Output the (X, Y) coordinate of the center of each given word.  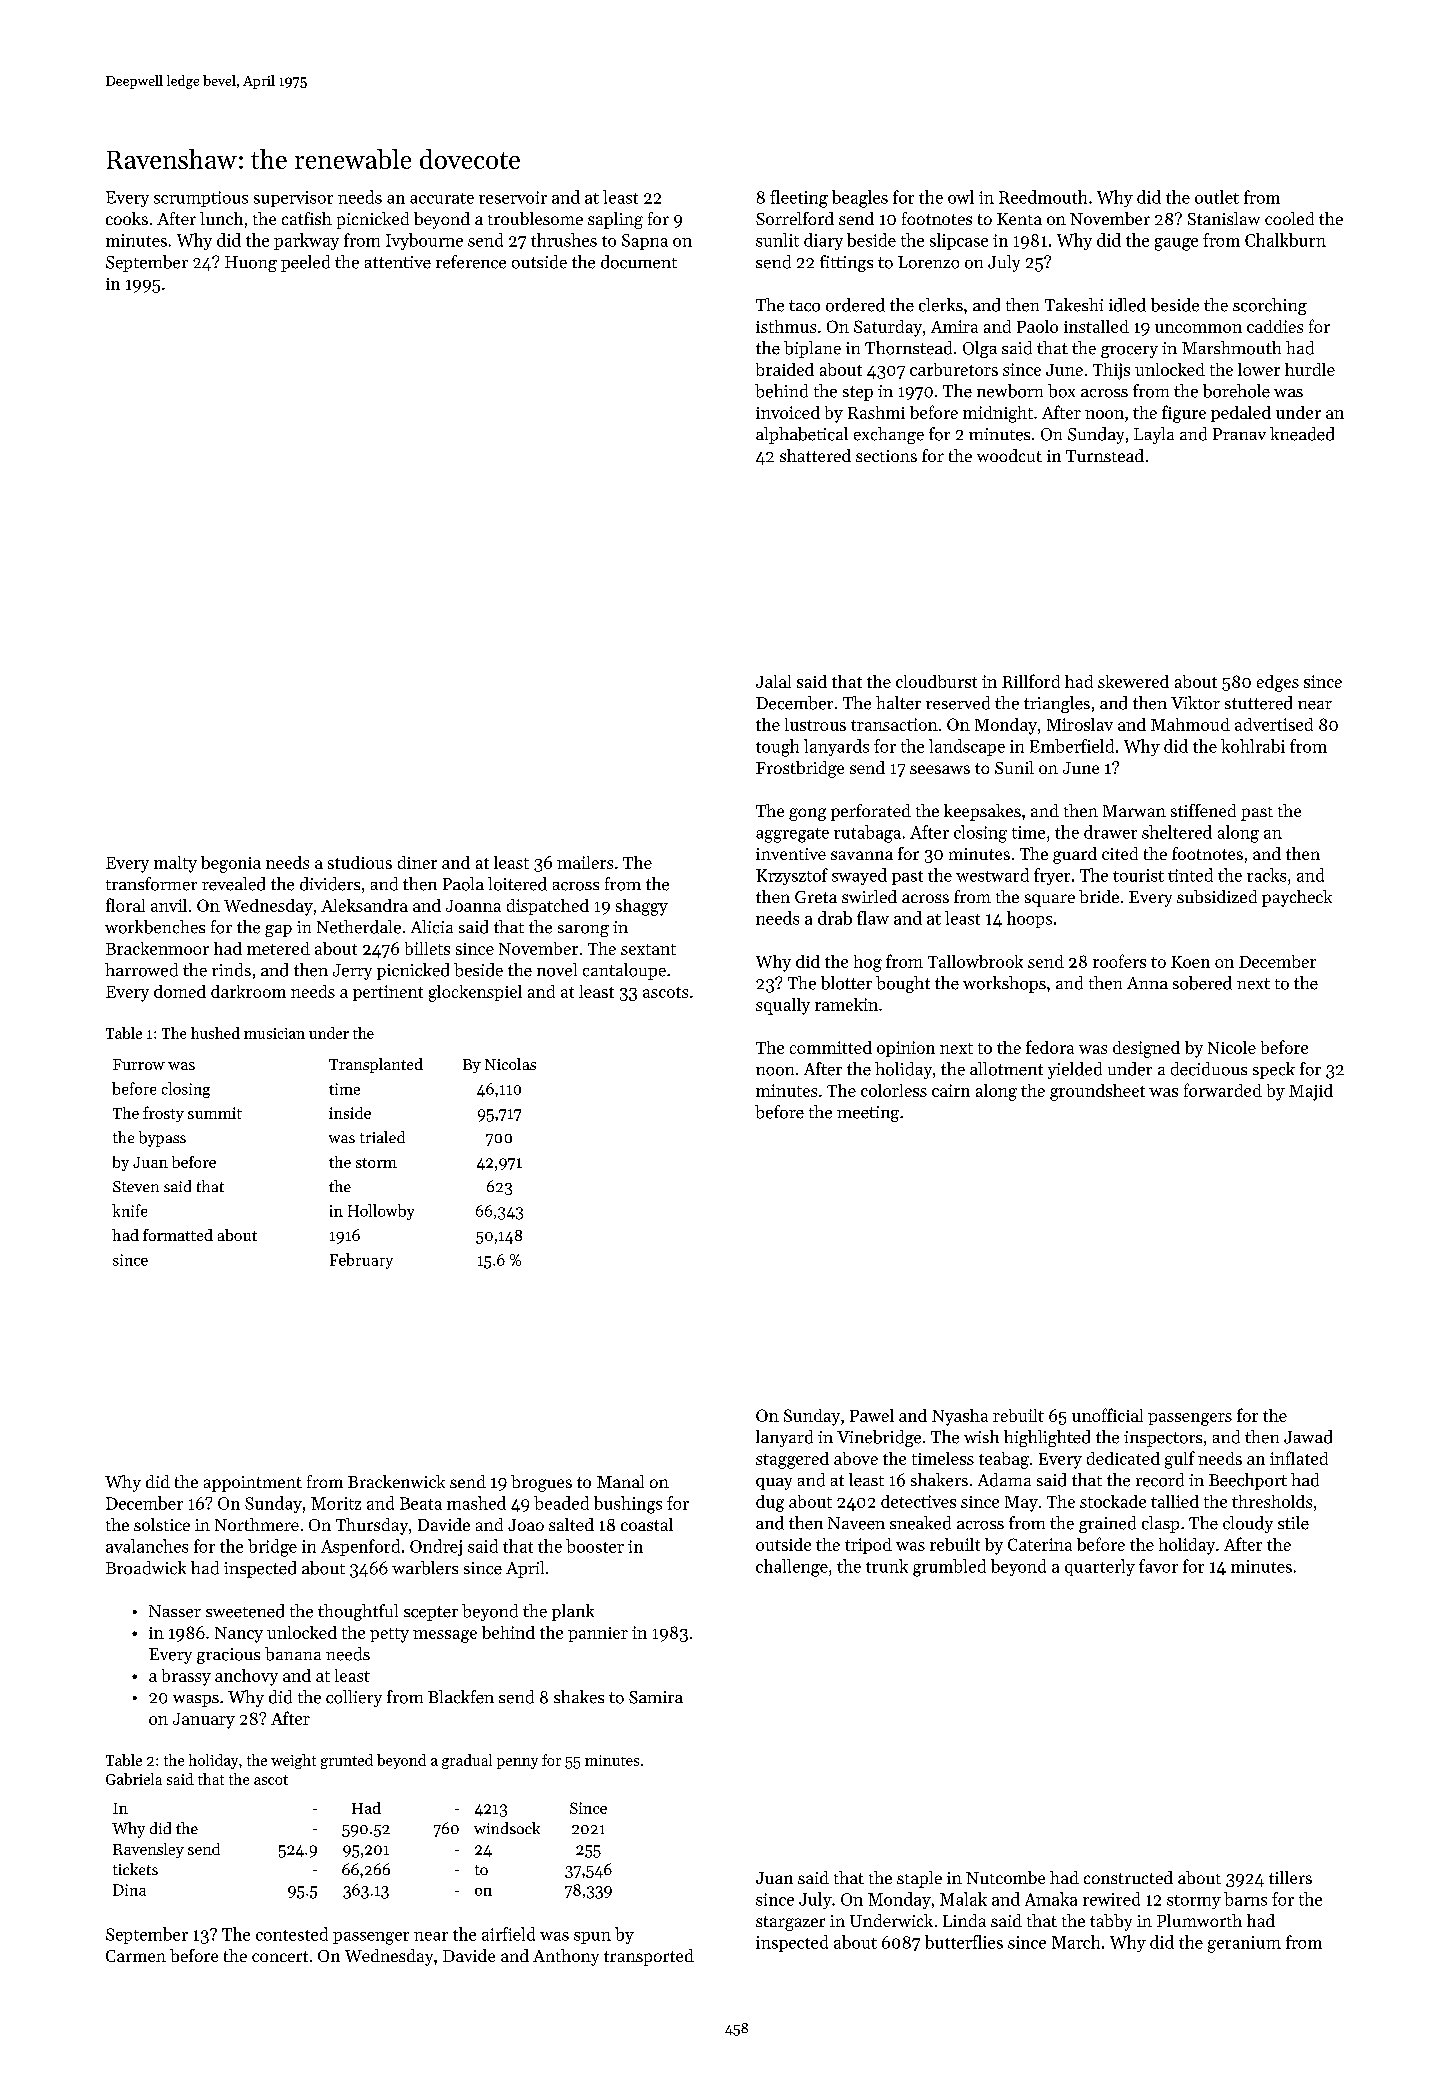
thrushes (564, 240)
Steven (136, 1186)
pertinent (388, 993)
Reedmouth (1043, 197)
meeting (868, 1114)
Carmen (136, 1956)
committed (831, 1047)
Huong (251, 264)
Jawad (1308, 1437)
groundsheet (1097, 1092)
